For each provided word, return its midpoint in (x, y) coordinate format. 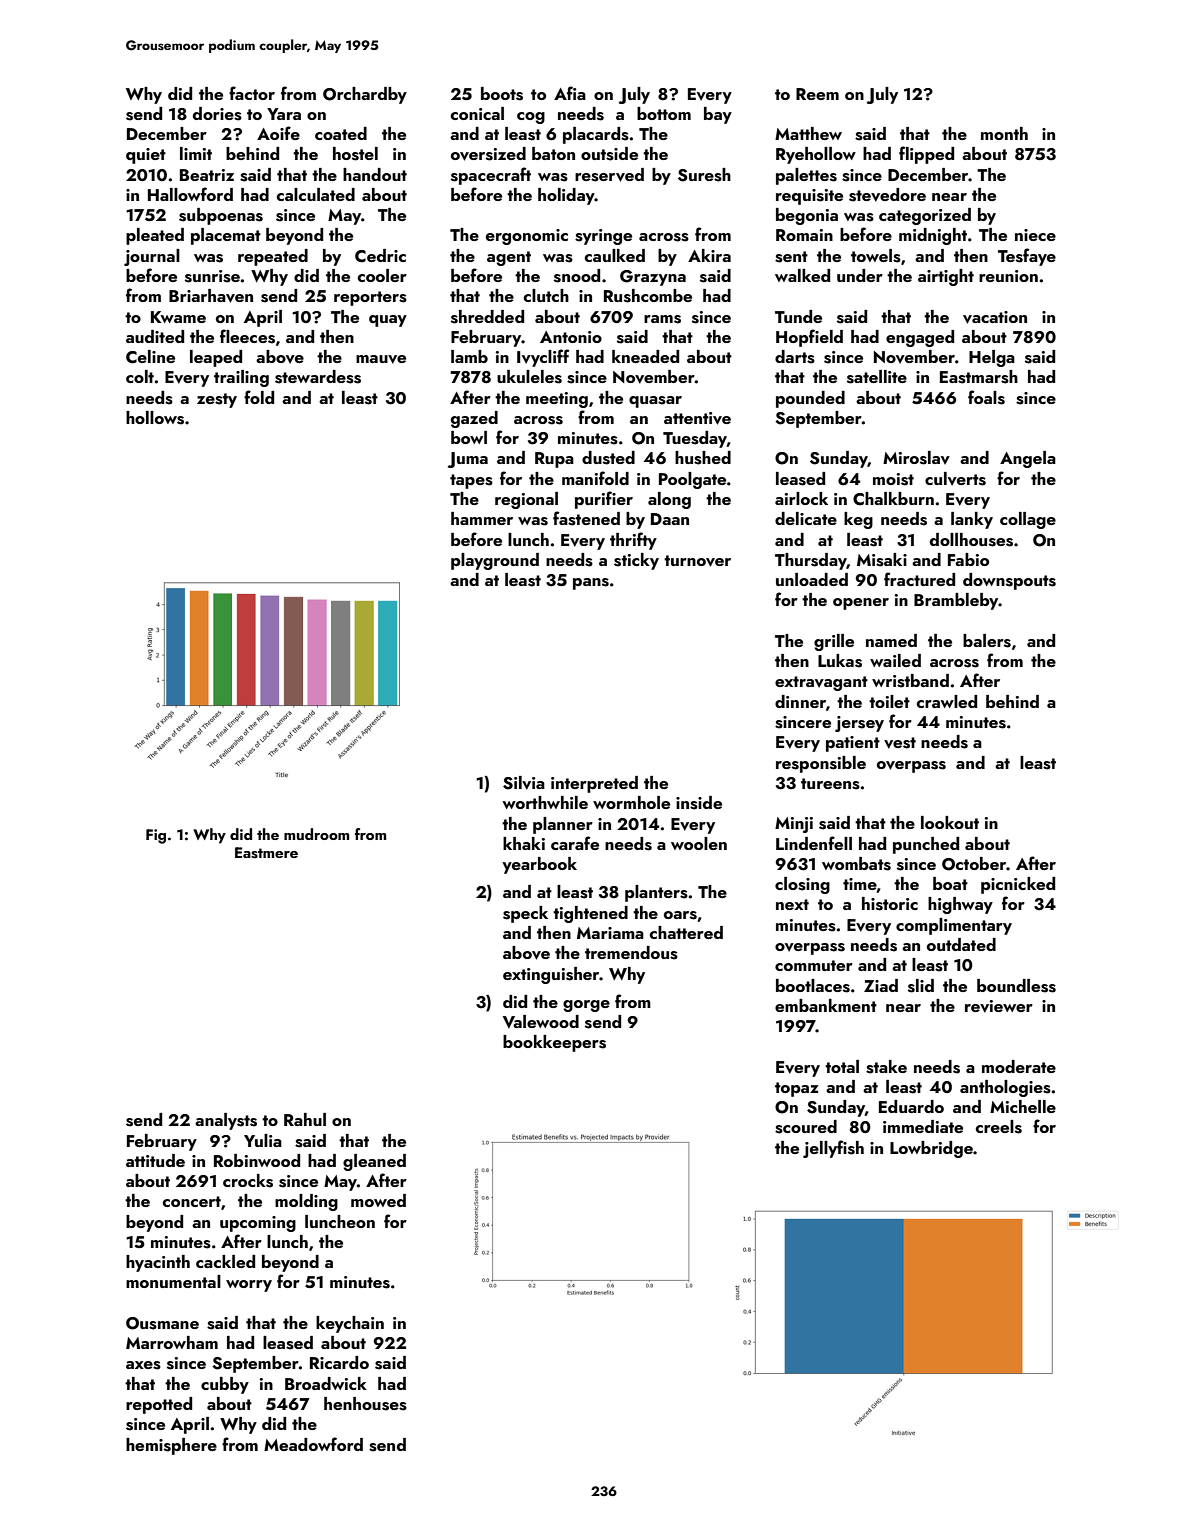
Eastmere (266, 853)
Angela (1028, 459)
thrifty (633, 541)
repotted (159, 1405)
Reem (817, 94)
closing (802, 885)
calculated (316, 194)
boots (502, 94)
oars (680, 915)
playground (495, 561)
